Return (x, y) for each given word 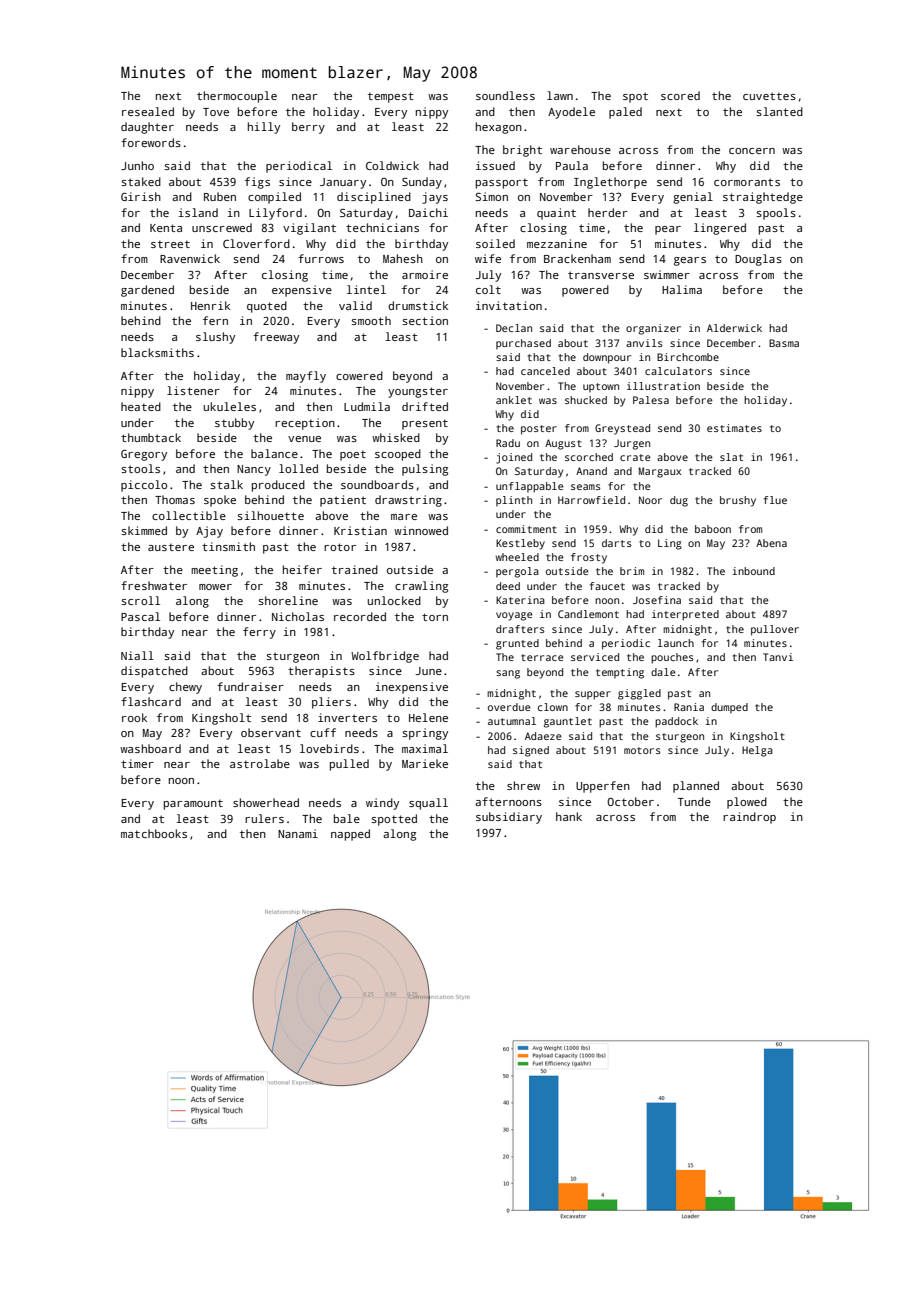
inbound (754, 571)
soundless (505, 95)
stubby (234, 424)
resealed (148, 111)
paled (625, 113)
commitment (526, 529)
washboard (150, 748)
